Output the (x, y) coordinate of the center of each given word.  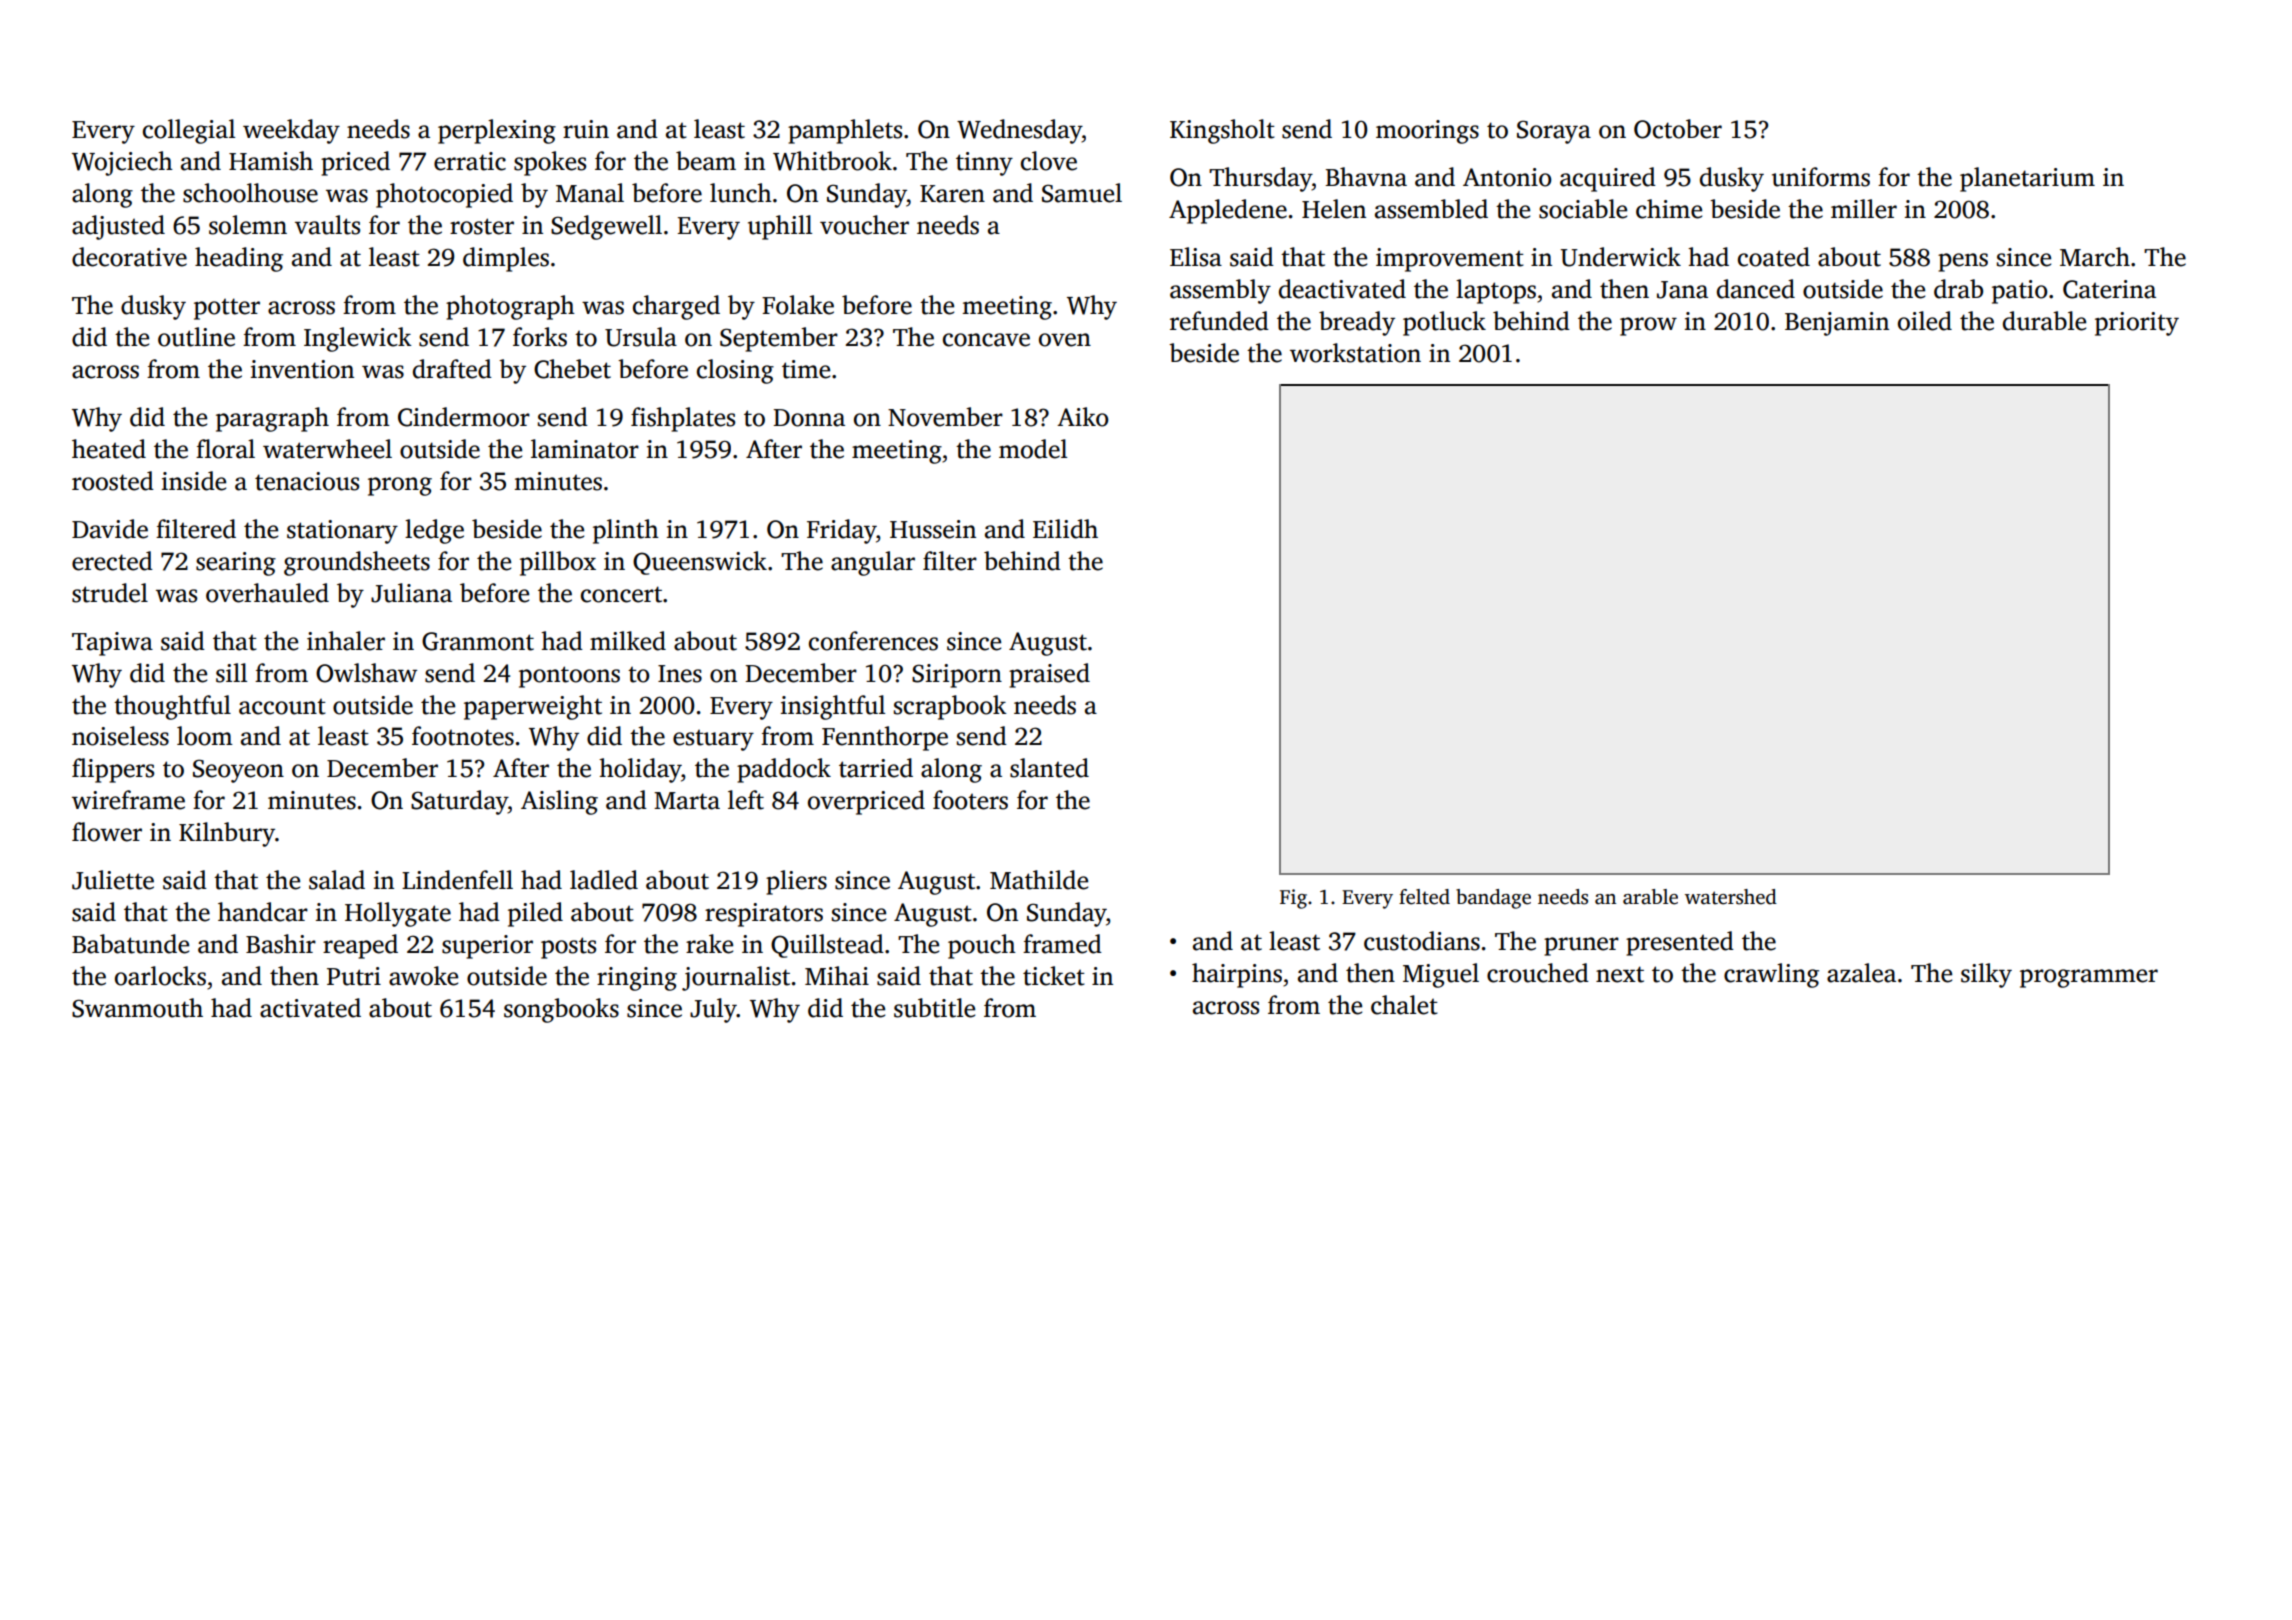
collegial (189, 131)
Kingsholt (1222, 131)
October (1678, 129)
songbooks (561, 1010)
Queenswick (700, 563)
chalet (1404, 1005)
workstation (1355, 353)
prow (1648, 326)
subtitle (934, 1008)
